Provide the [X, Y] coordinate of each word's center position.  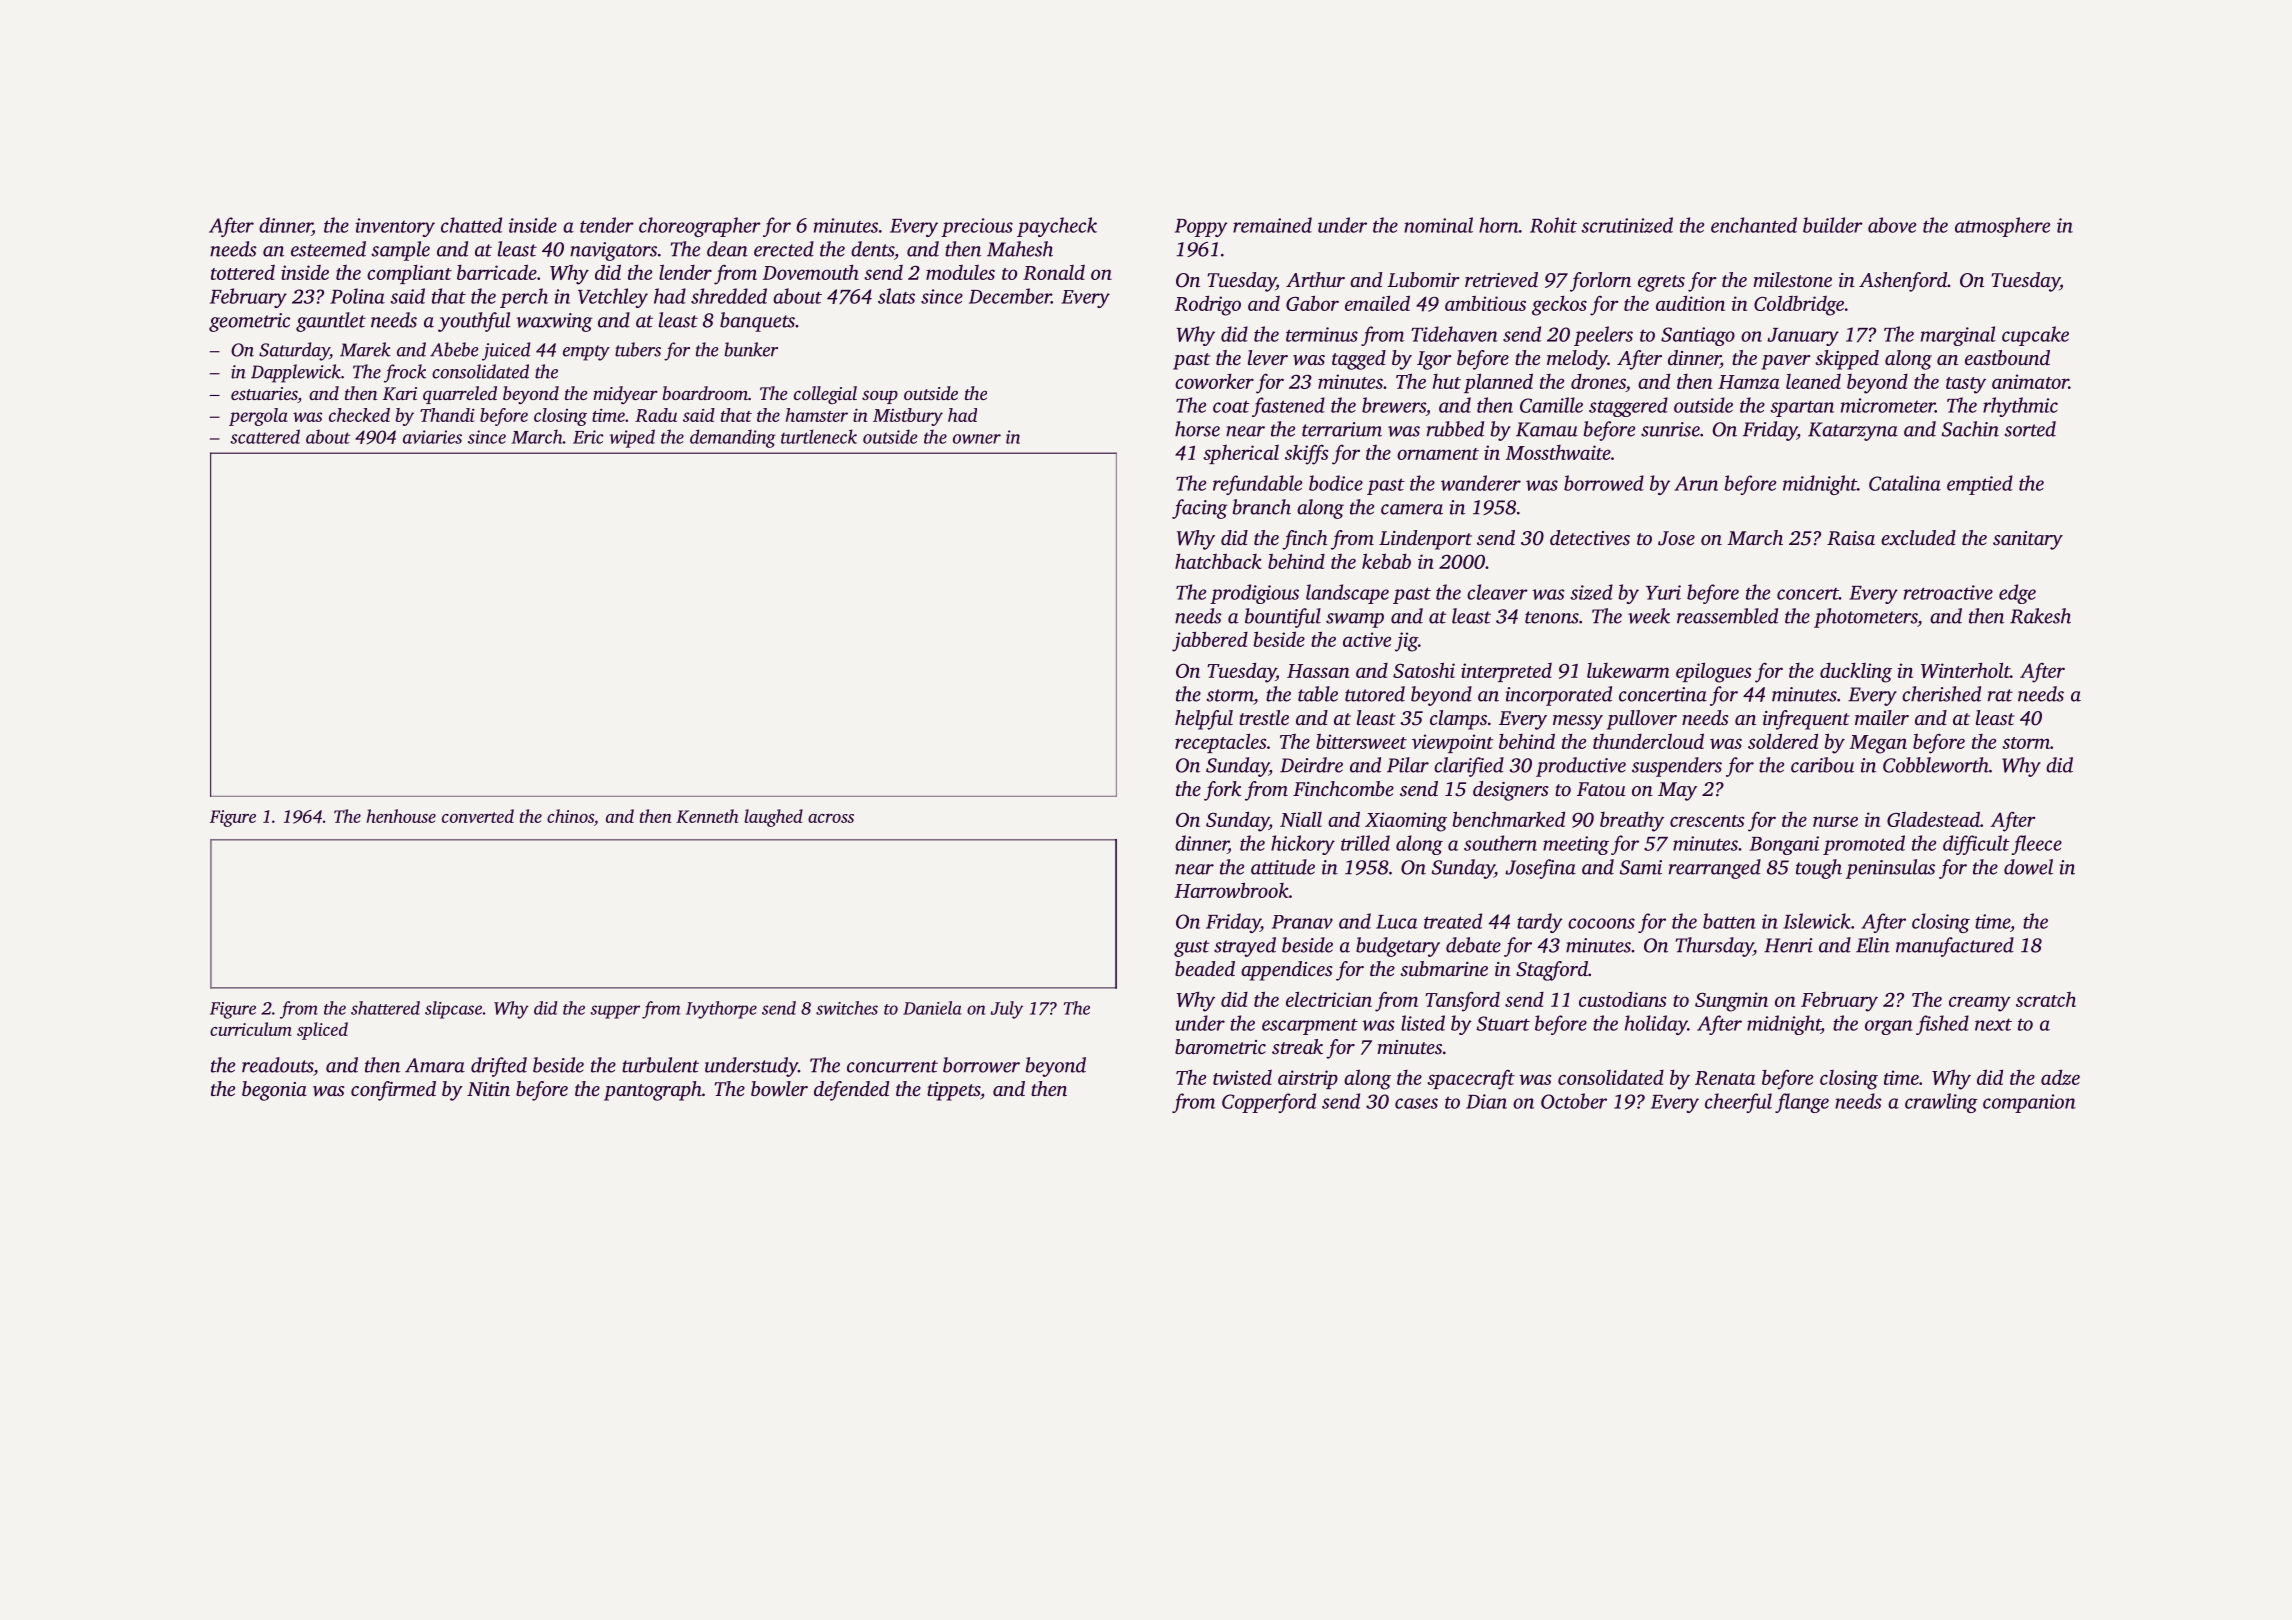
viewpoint [1453, 743]
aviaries [432, 437]
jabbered [1210, 641]
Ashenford [1903, 282]
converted [478, 816]
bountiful [1283, 618]
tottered [243, 272]
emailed [1377, 303]
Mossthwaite [1558, 452]
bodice [1336, 483]
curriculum [251, 1029]
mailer [1882, 717]
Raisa [1851, 538]
